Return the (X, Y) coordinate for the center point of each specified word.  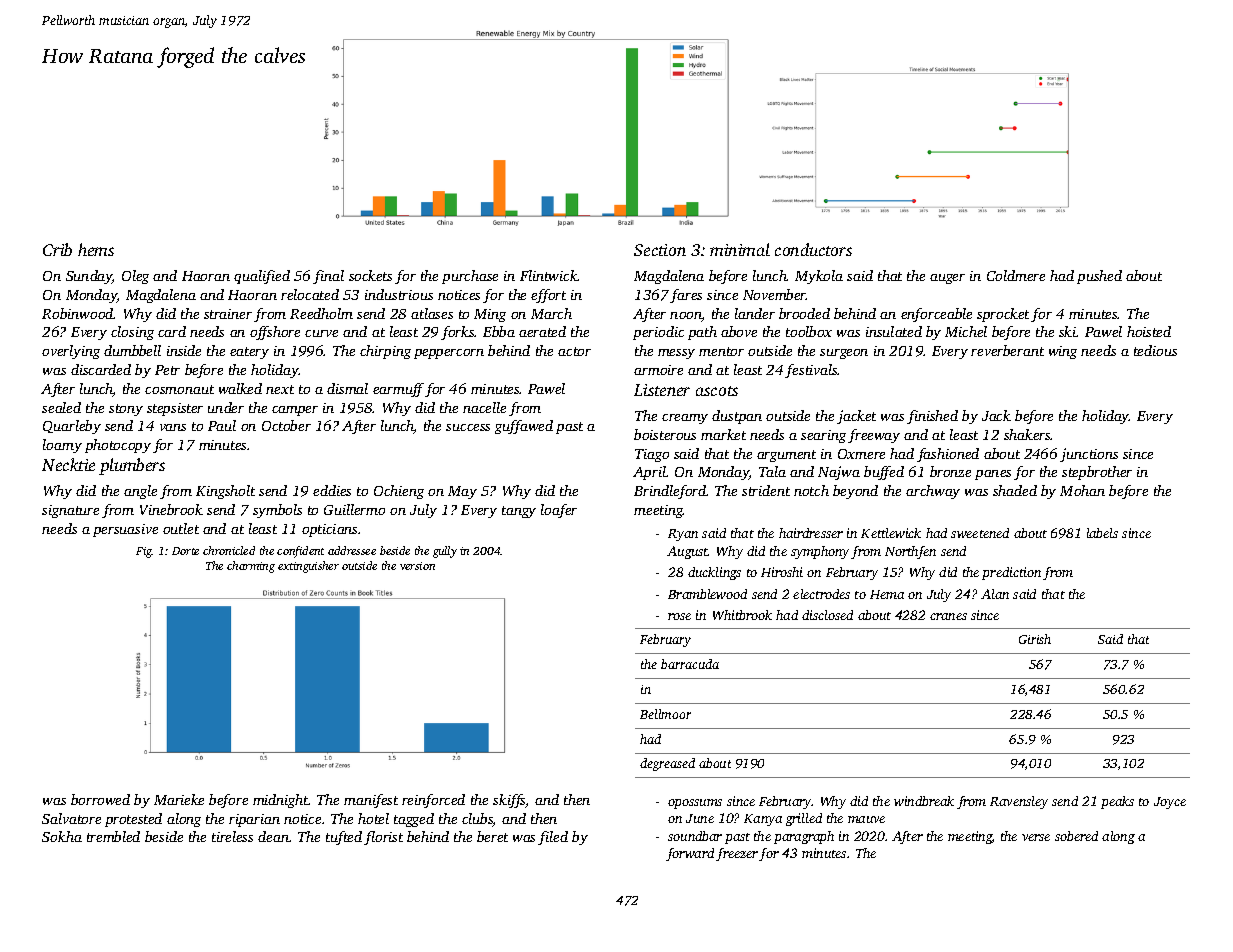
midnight (281, 801)
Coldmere (1016, 275)
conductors (813, 249)
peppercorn (449, 354)
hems (96, 249)
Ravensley (1019, 802)
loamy (62, 446)
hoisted (1149, 331)
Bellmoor (665, 714)
